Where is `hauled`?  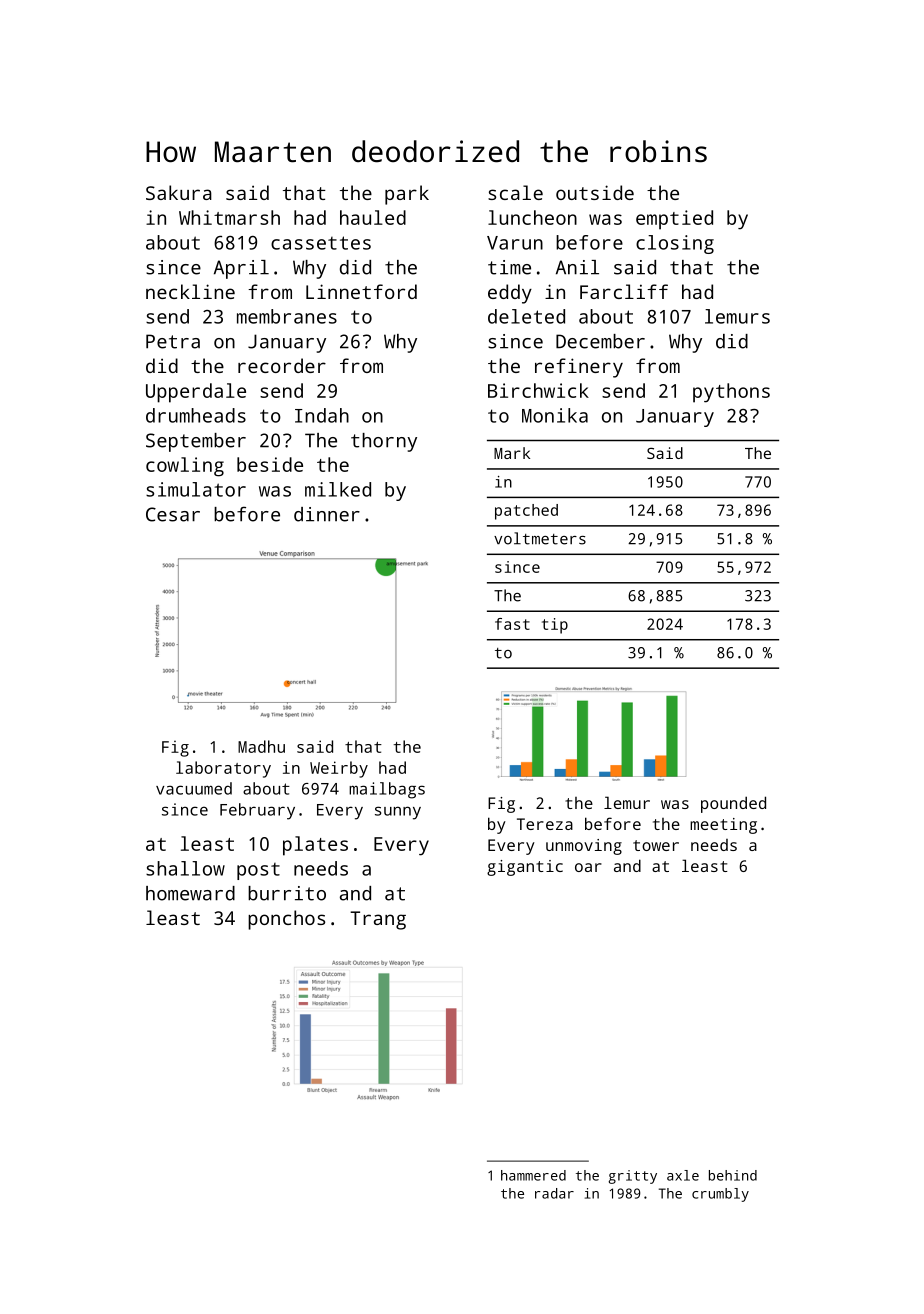 hauled is located at coordinates (373, 217).
